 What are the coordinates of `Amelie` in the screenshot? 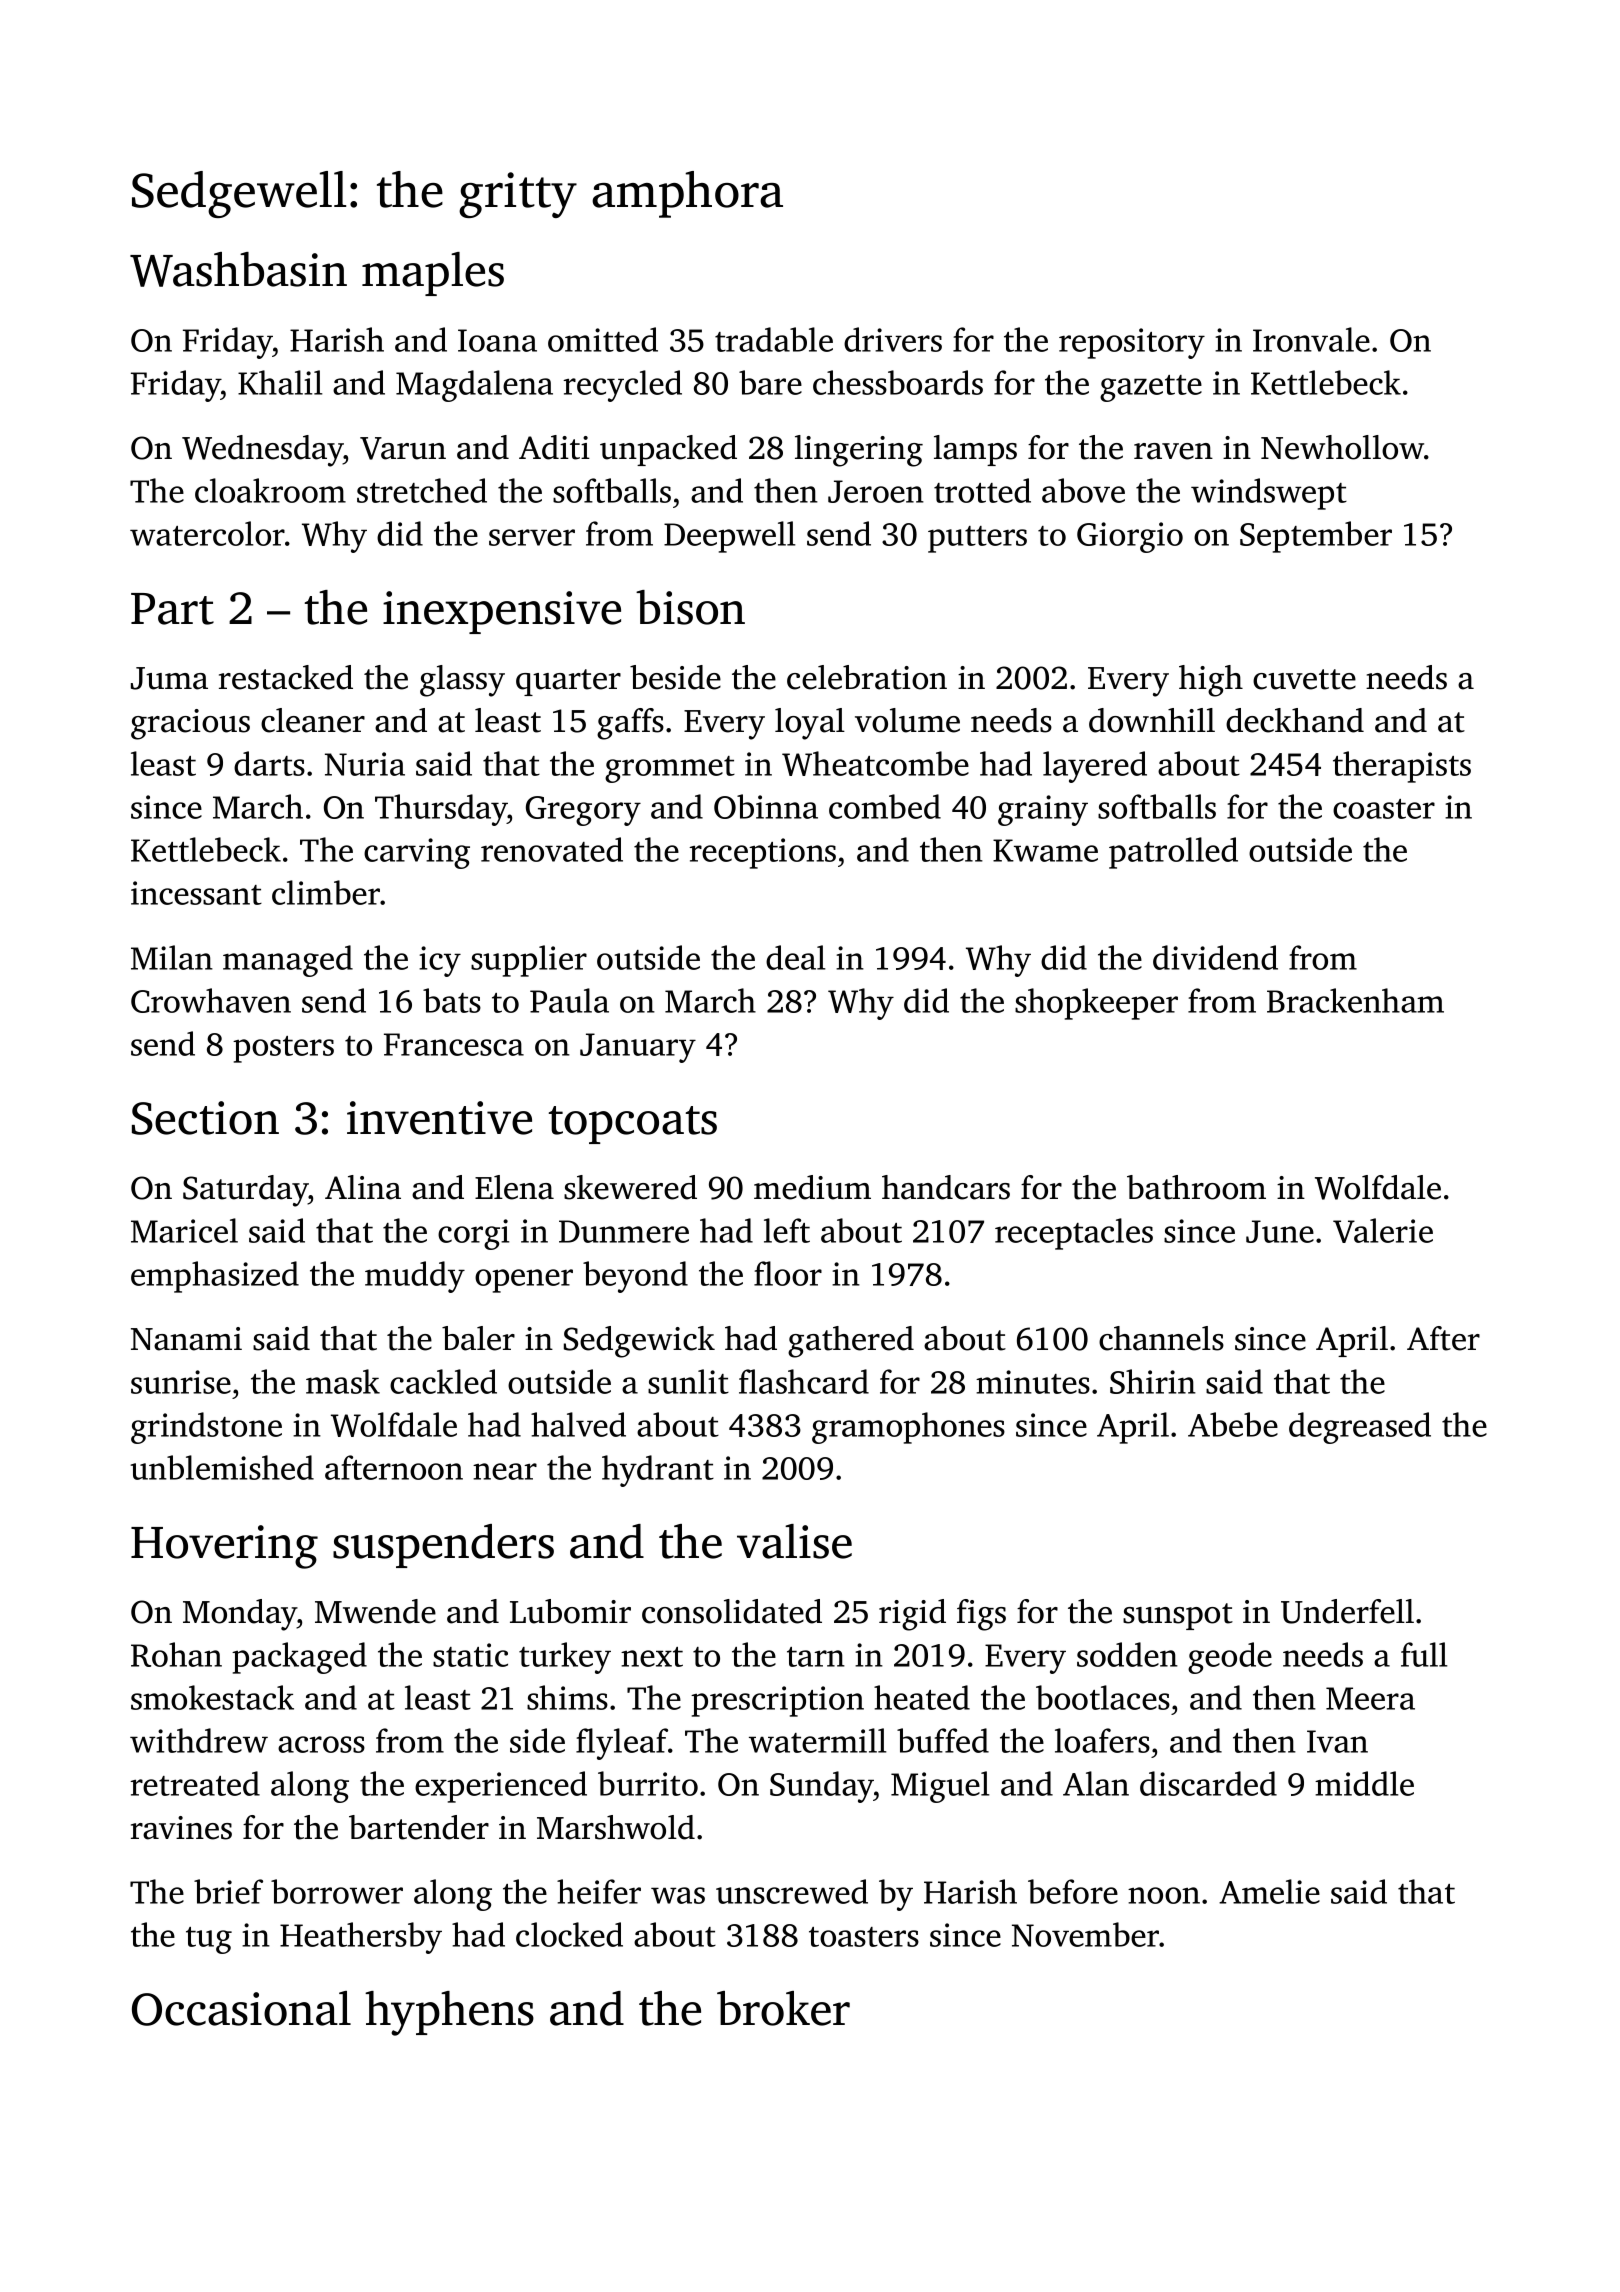 It's located at (1269, 1891).
